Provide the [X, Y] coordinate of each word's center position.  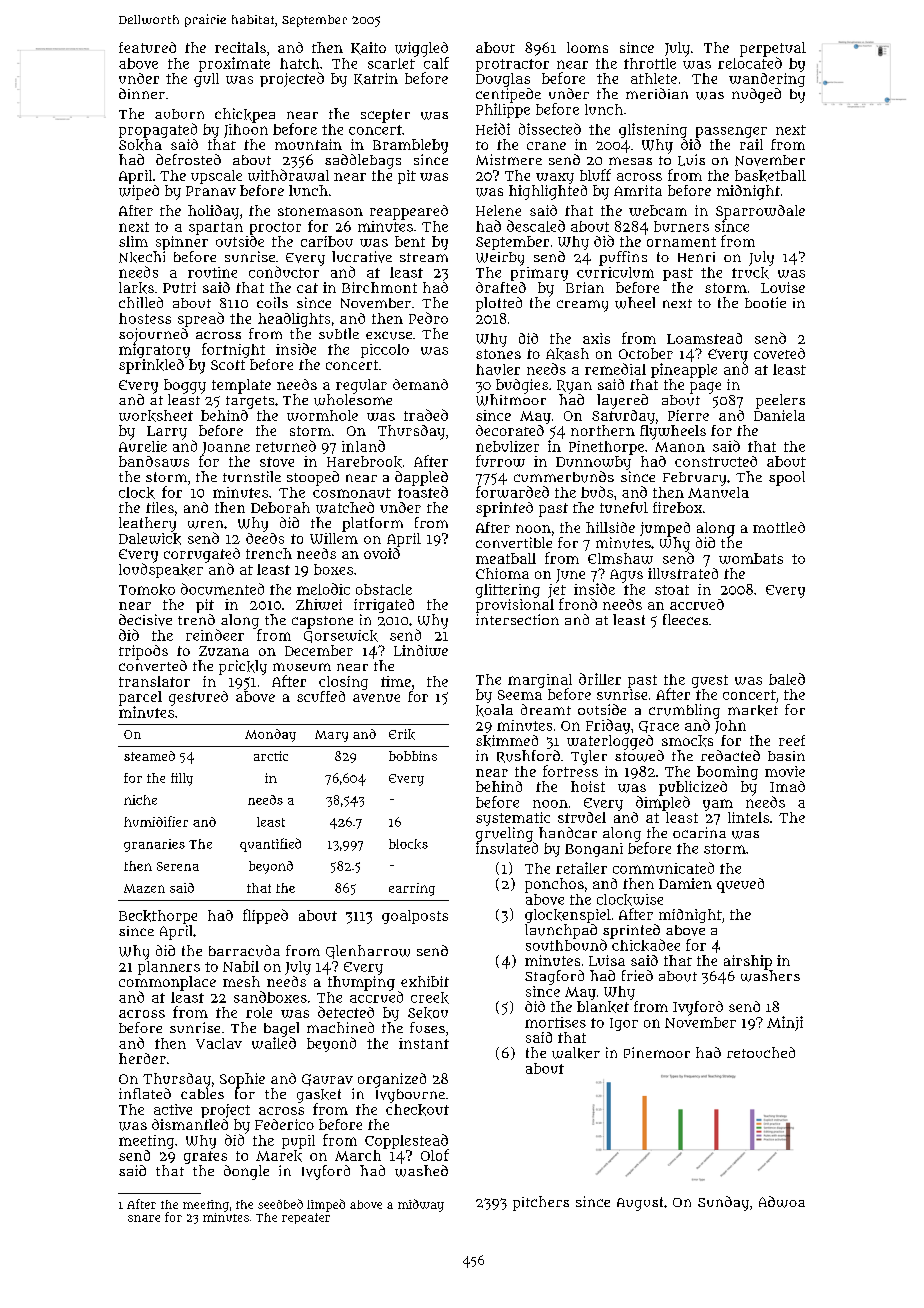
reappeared [409, 212]
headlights [294, 320]
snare [144, 1218]
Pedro [428, 318]
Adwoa [782, 1202]
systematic [513, 819]
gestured [198, 698]
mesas [630, 161]
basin [786, 756]
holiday [213, 212]
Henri [696, 257]
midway [421, 1205]
